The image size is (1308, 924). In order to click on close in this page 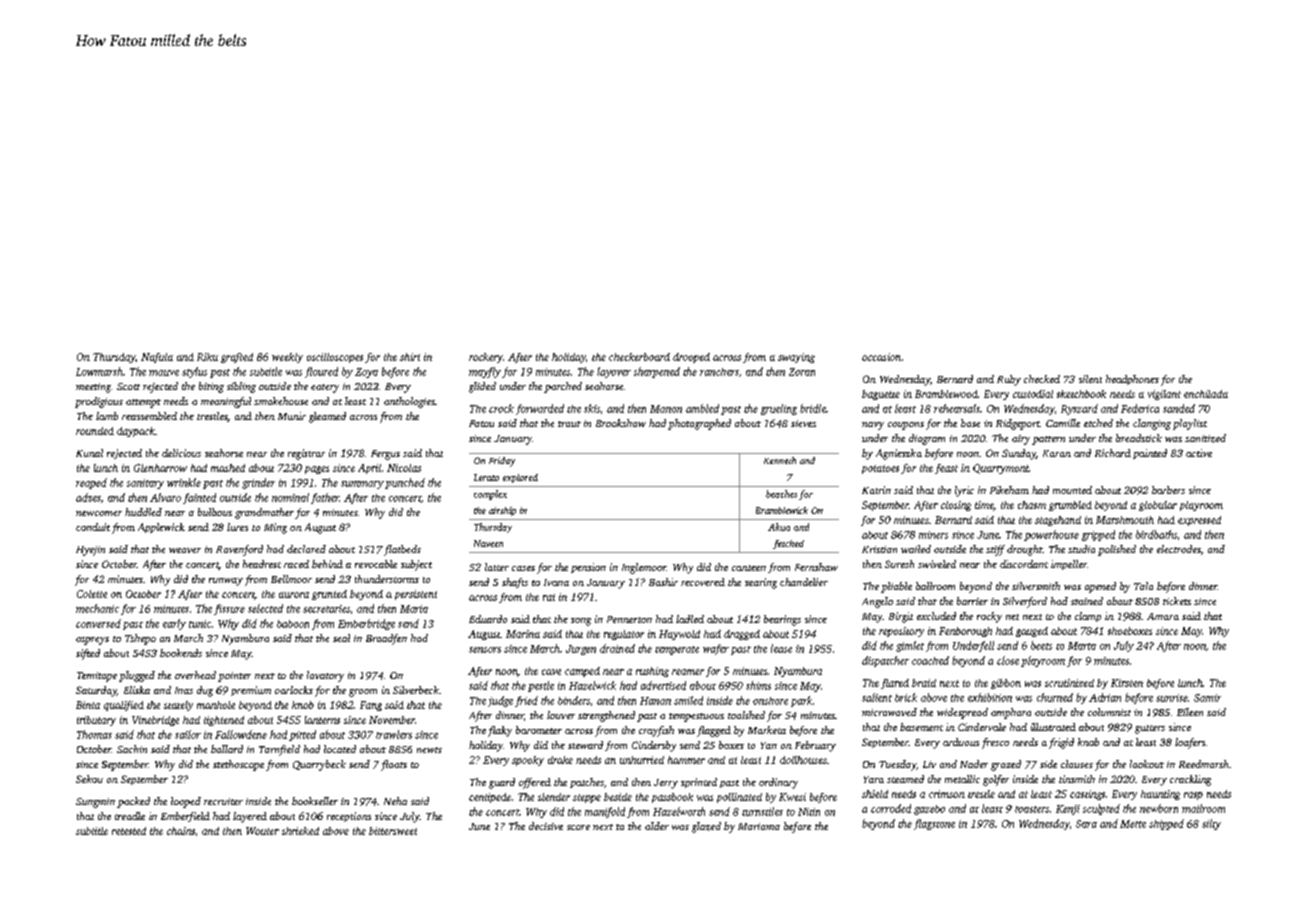, I will do `click(1008, 660)`.
